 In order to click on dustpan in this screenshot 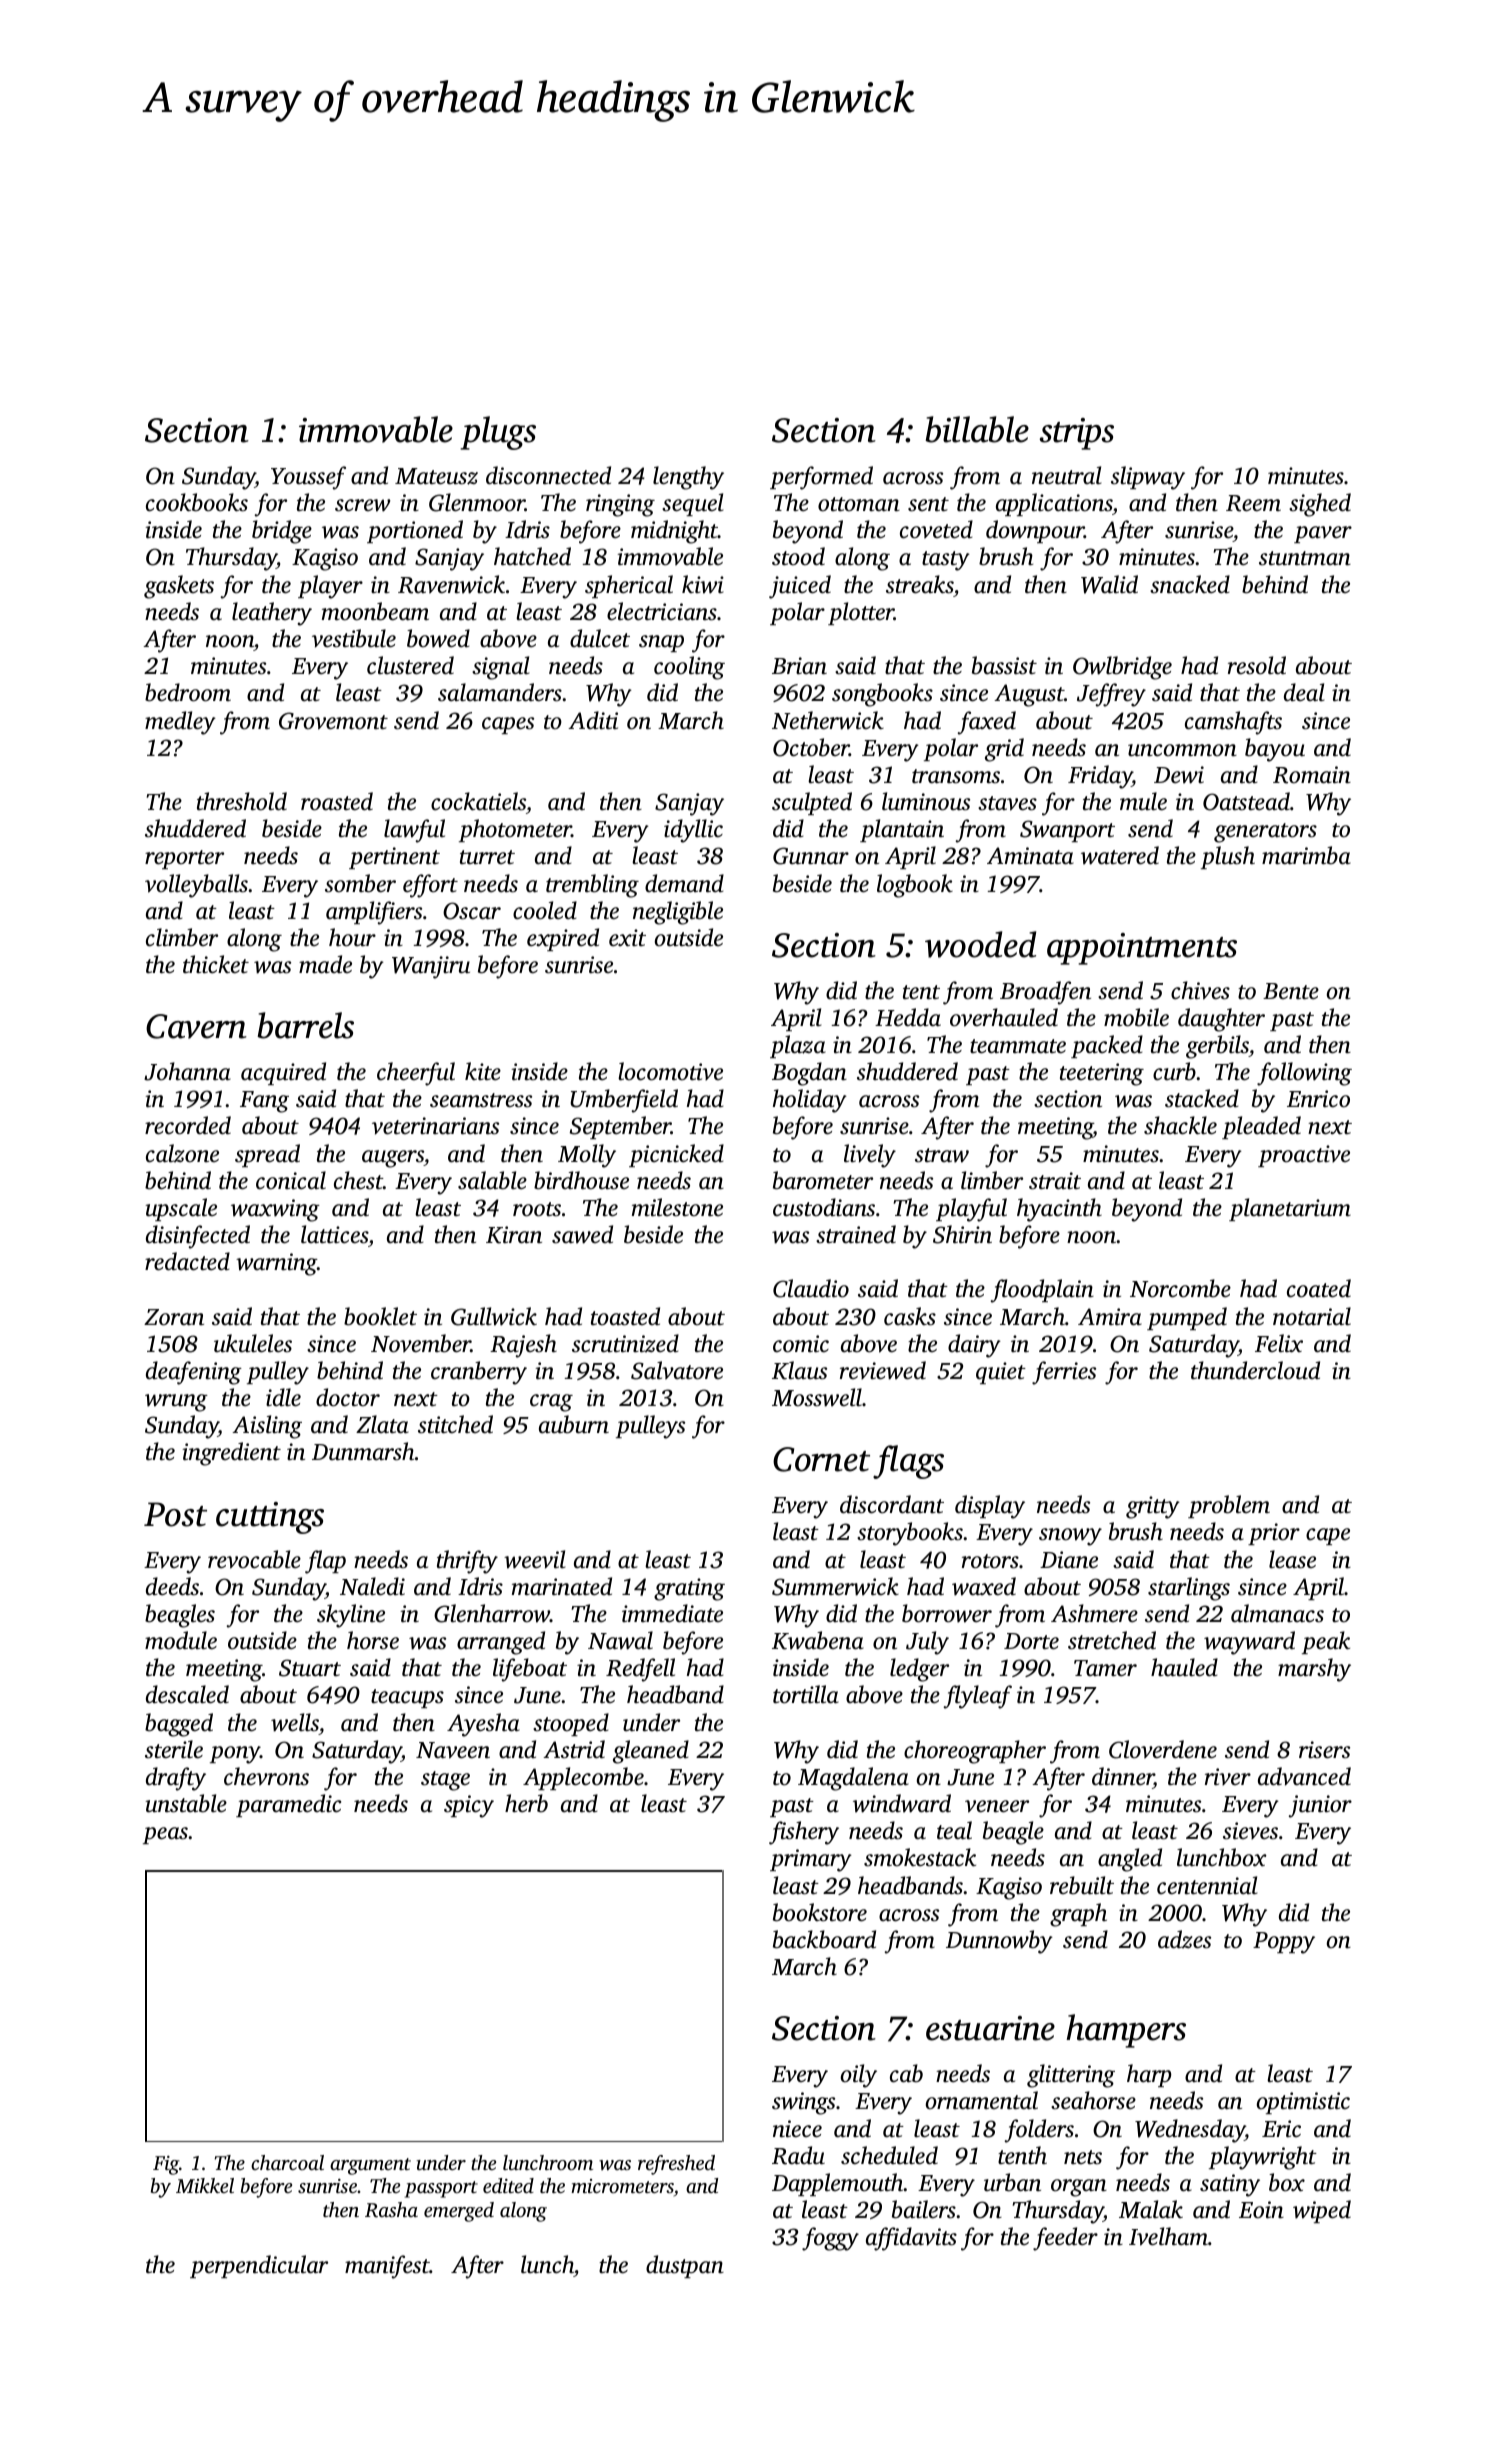, I will do `click(685, 2266)`.
